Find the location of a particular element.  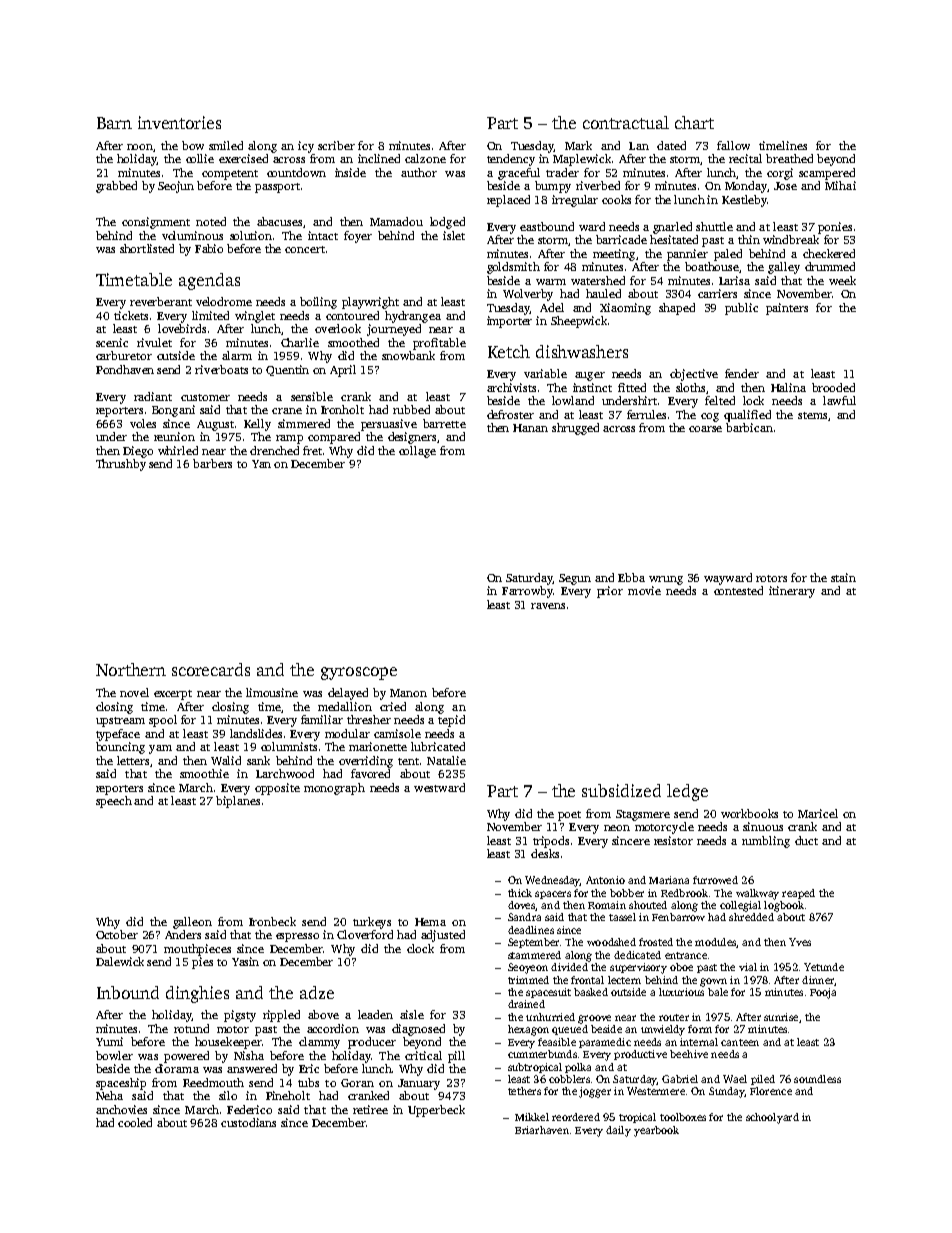

dinghies is located at coordinates (197, 994).
